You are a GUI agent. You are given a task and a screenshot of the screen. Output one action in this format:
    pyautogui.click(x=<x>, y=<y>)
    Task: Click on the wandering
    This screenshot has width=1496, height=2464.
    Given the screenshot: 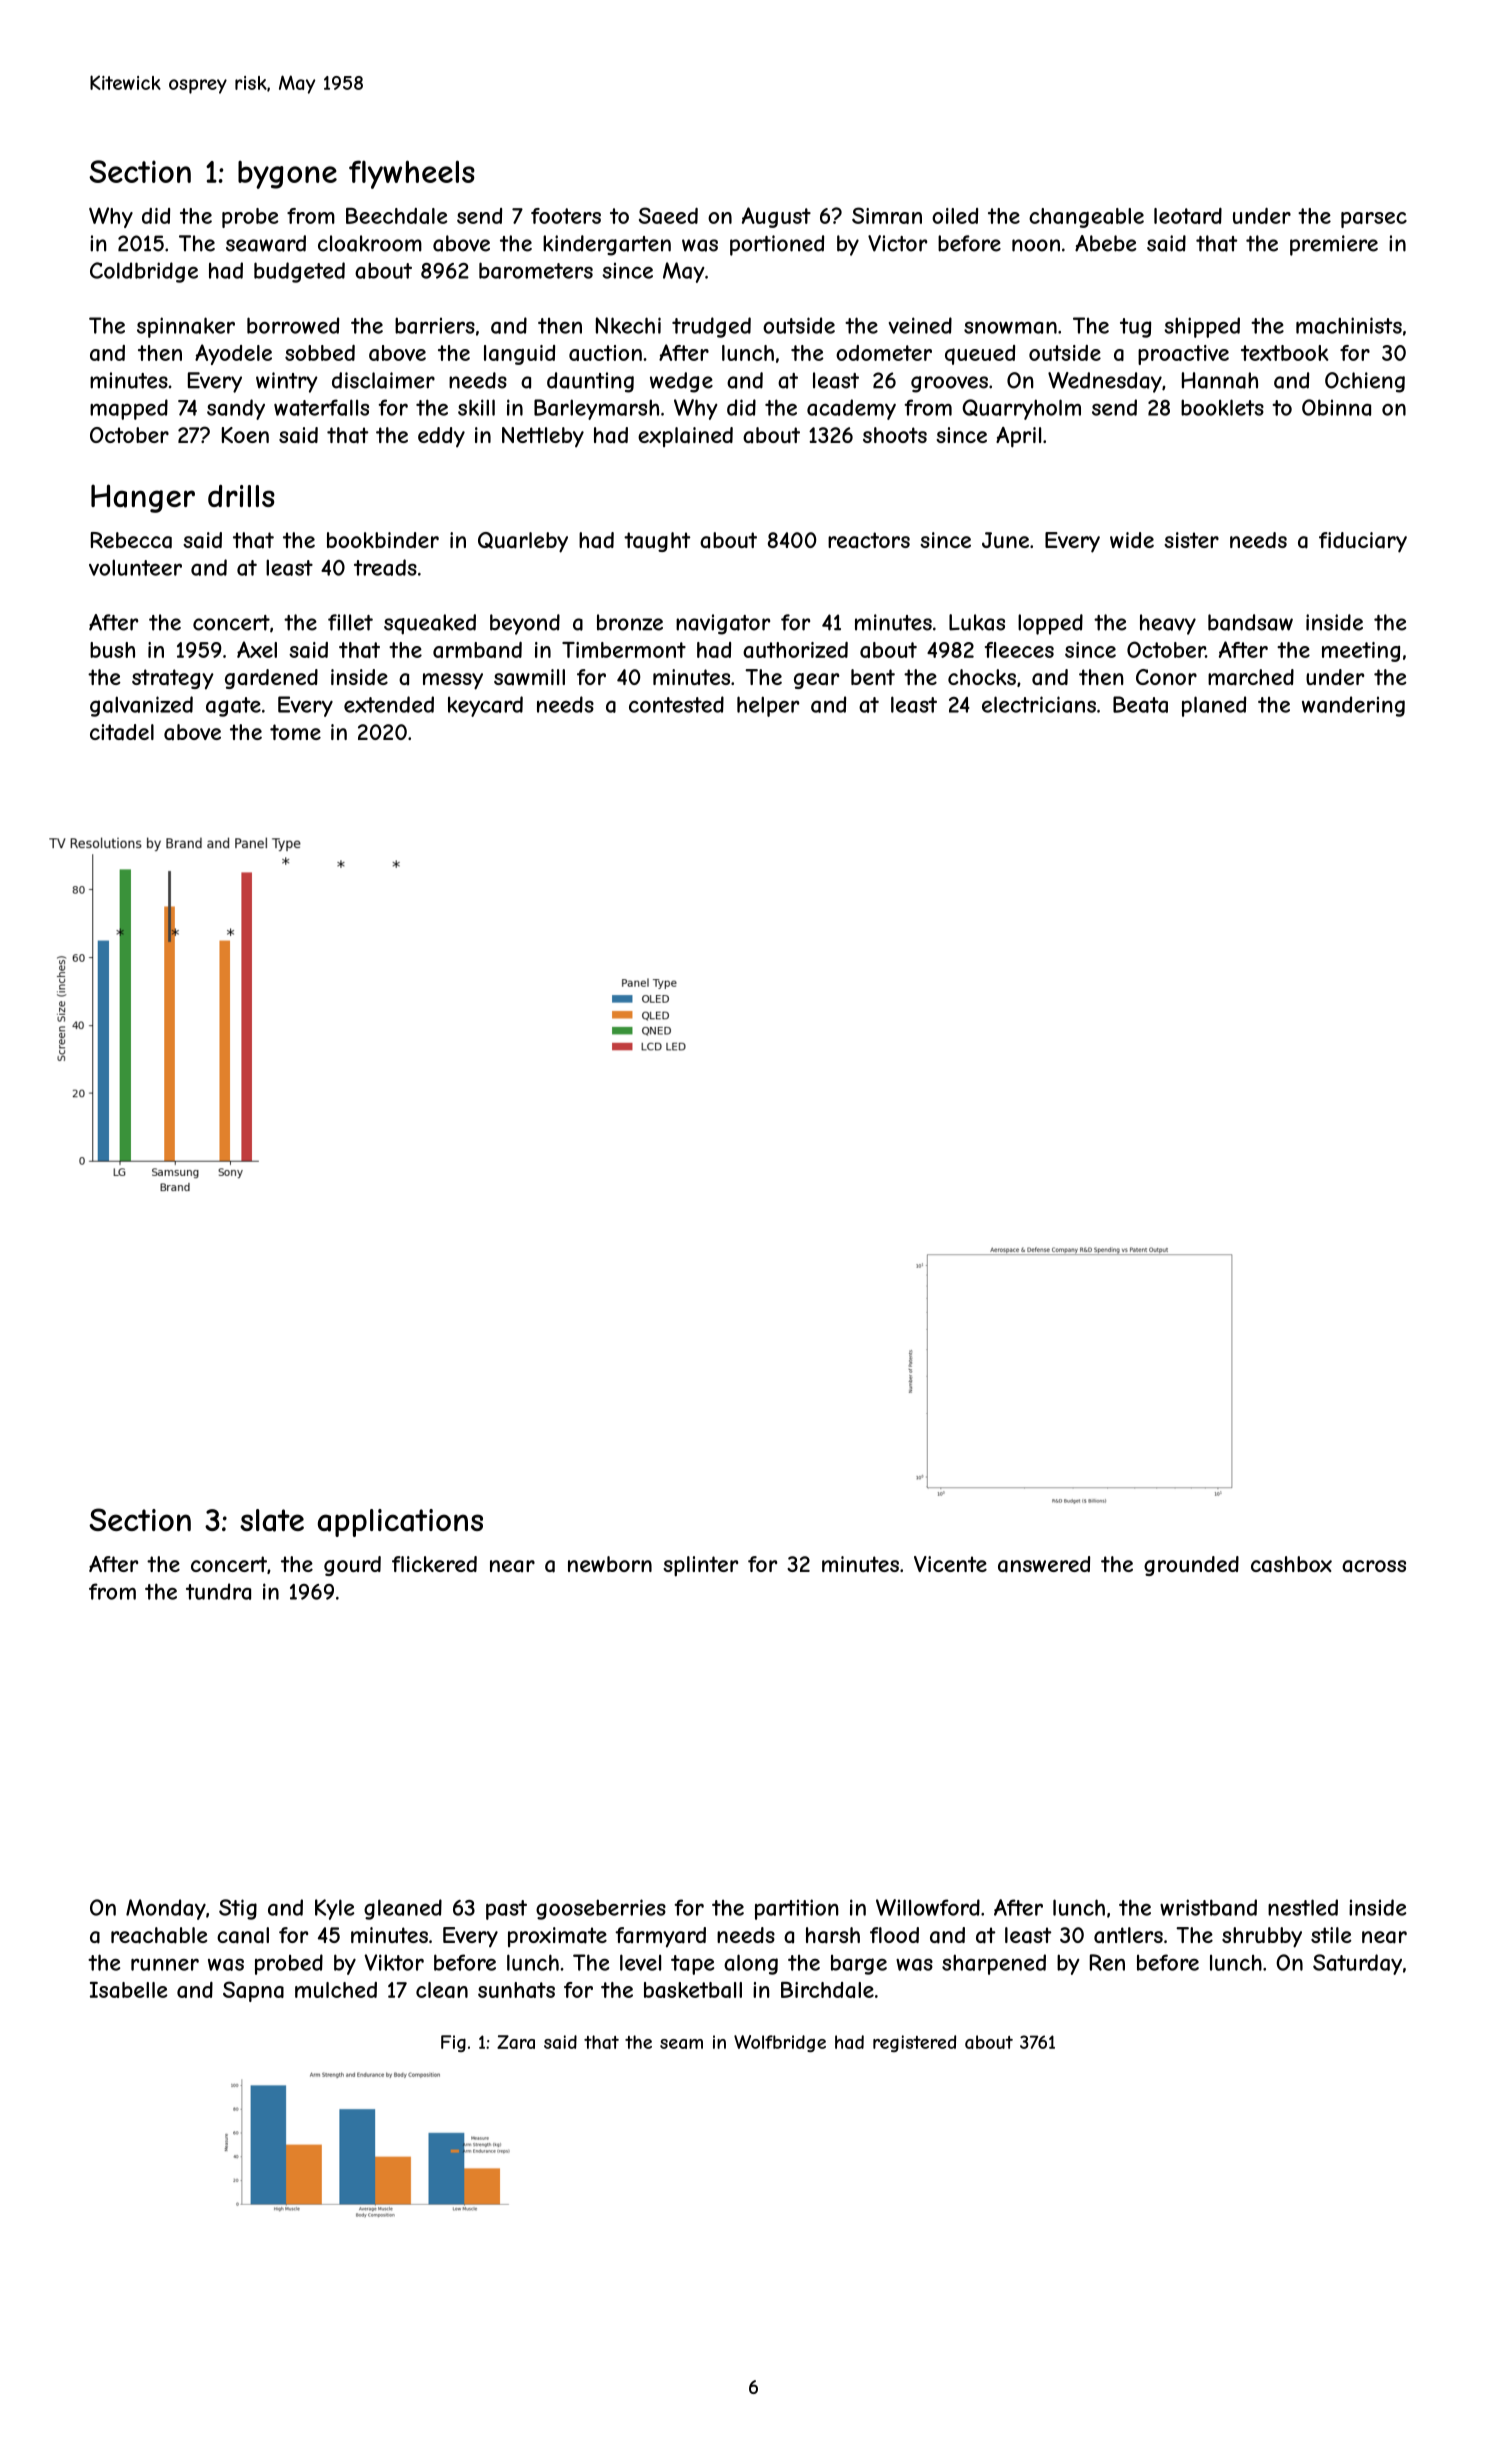 What is the action you would take?
    pyautogui.click(x=1353, y=706)
